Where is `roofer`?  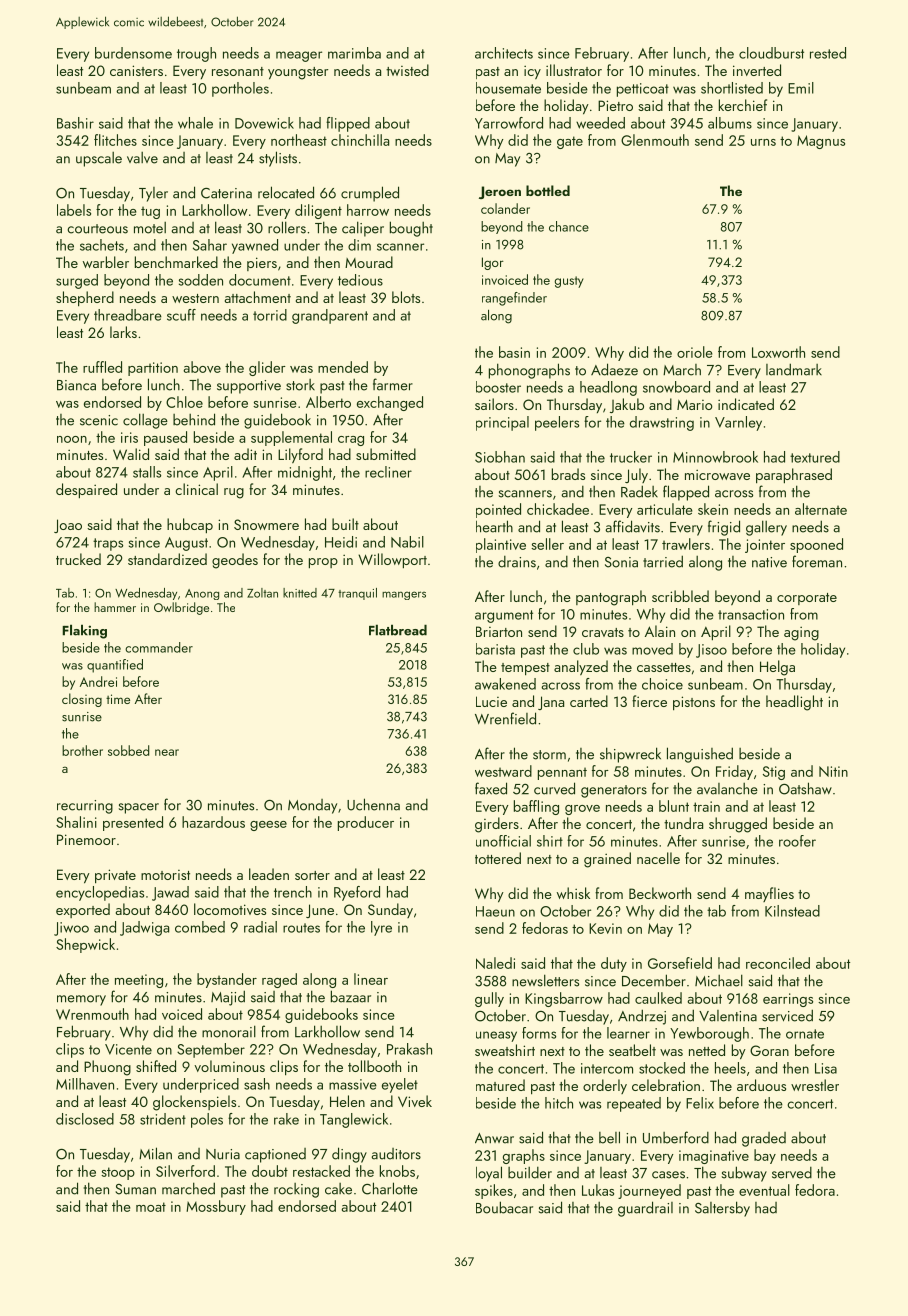 roofer is located at coordinates (797, 841).
